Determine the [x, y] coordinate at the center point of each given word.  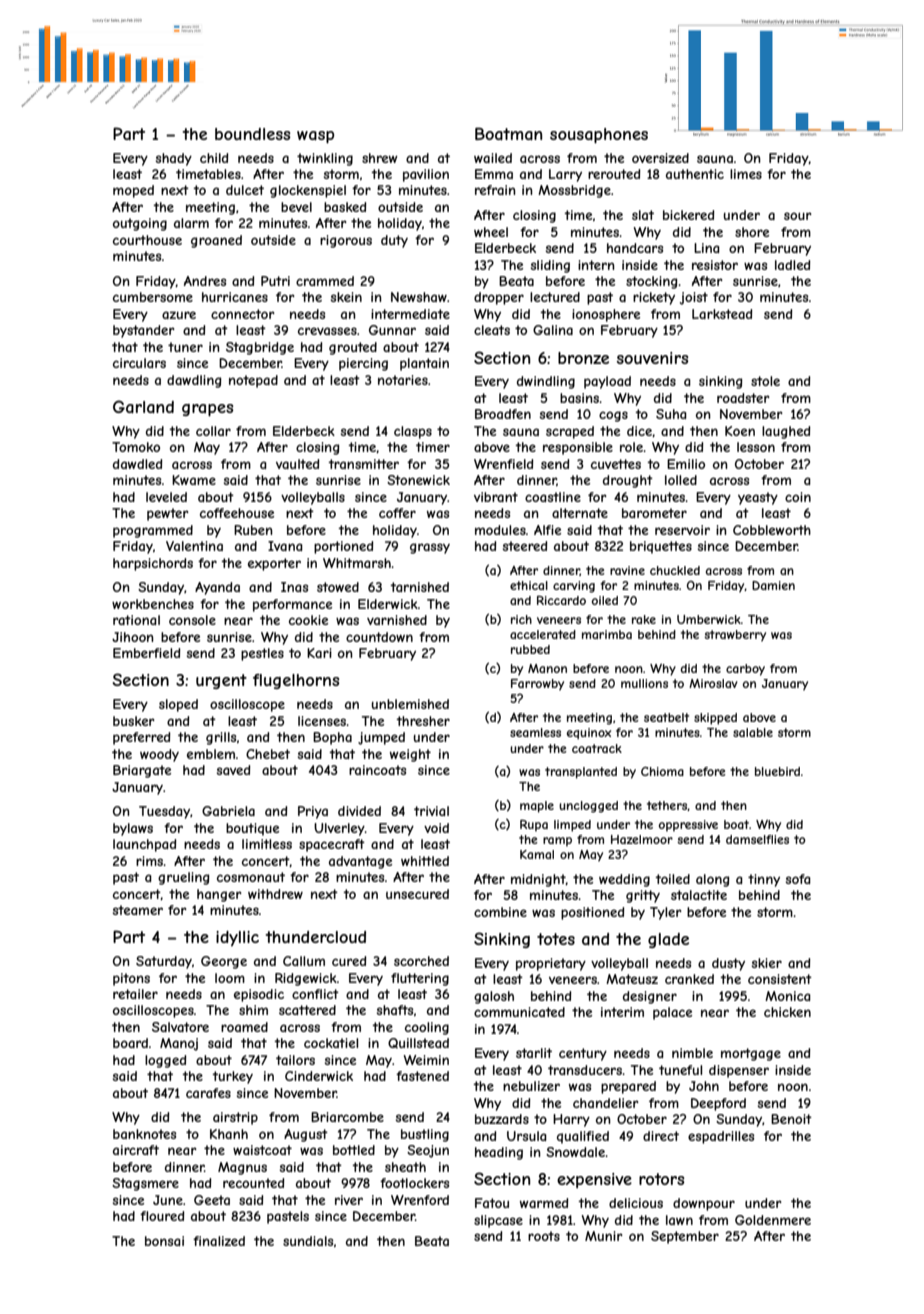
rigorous [346, 241]
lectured [555, 297]
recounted [253, 1183]
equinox [589, 733]
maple [537, 807]
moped [133, 191]
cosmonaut [251, 877]
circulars [139, 363]
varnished [397, 620]
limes [746, 174]
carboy [745, 670]
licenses [322, 721]
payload [607, 382]
